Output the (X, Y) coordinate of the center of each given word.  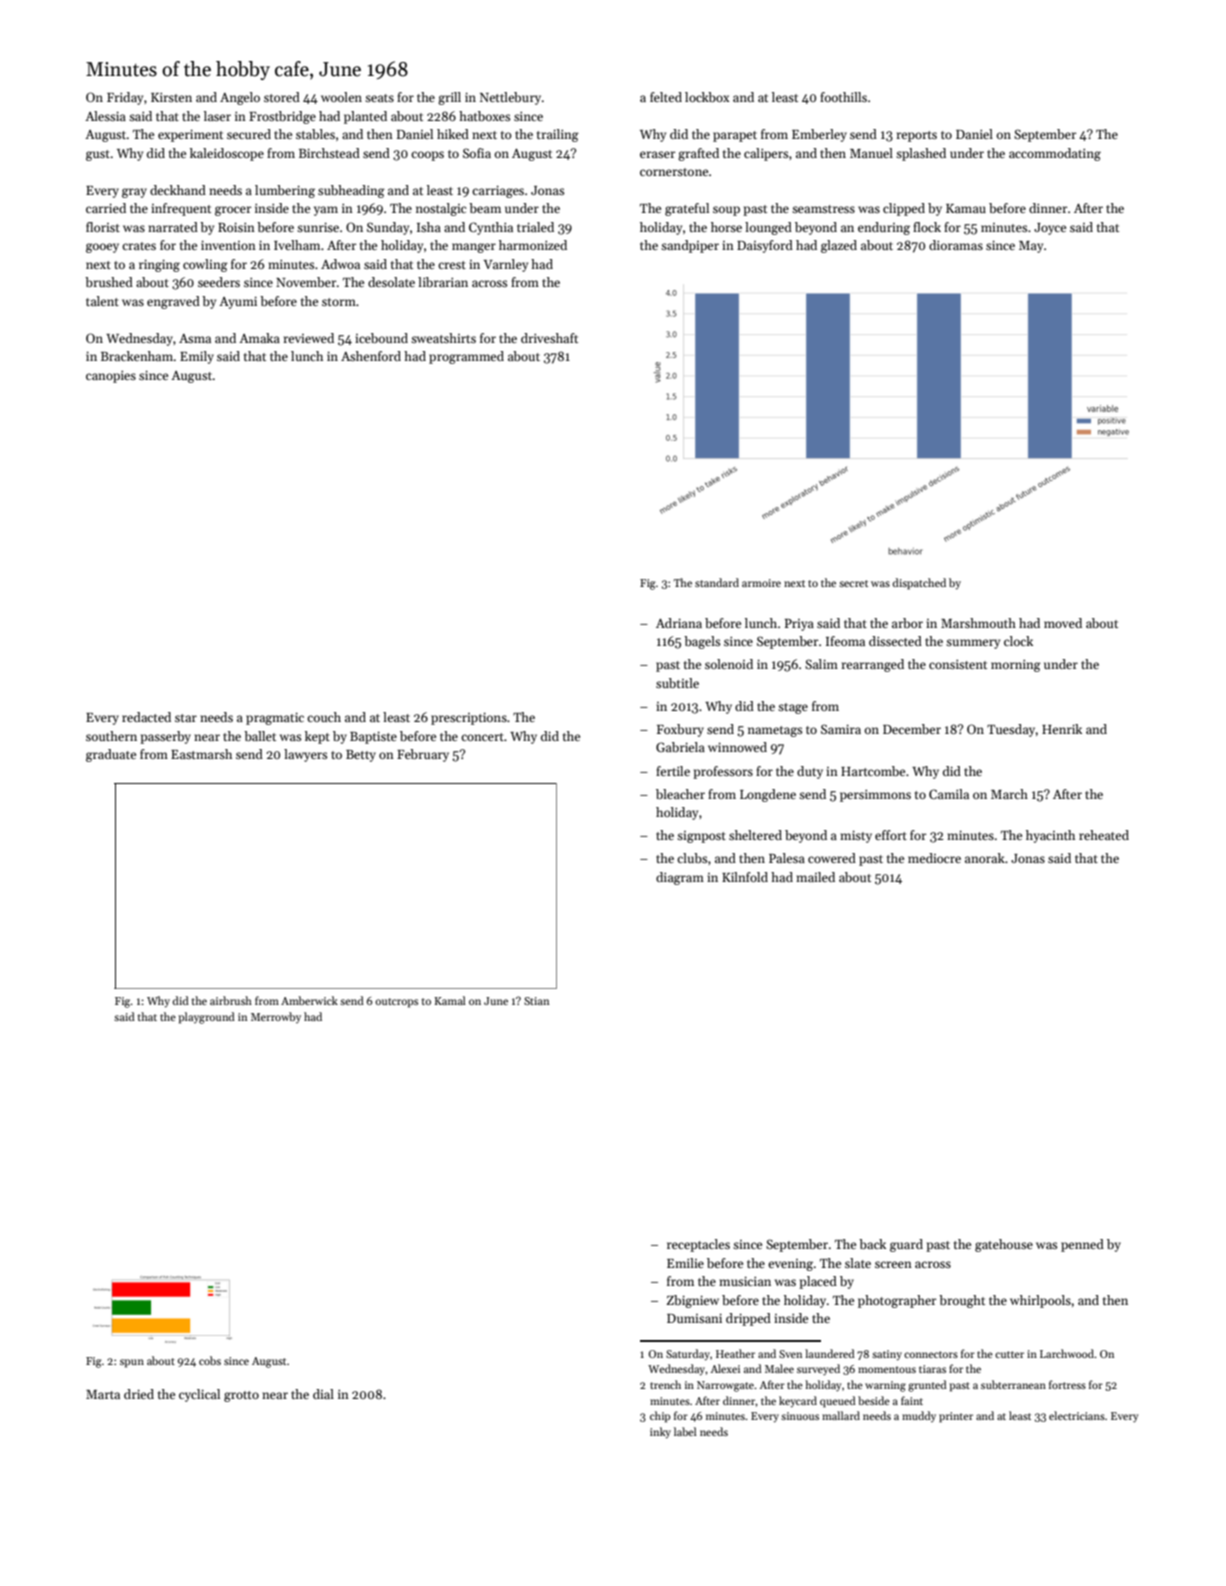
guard (906, 1245)
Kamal (450, 1000)
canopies (111, 377)
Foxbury (680, 730)
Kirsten (171, 97)
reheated (1104, 835)
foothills (843, 97)
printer (956, 1417)
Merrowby (276, 1017)
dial (323, 1394)
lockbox (707, 97)
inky (660, 1433)
